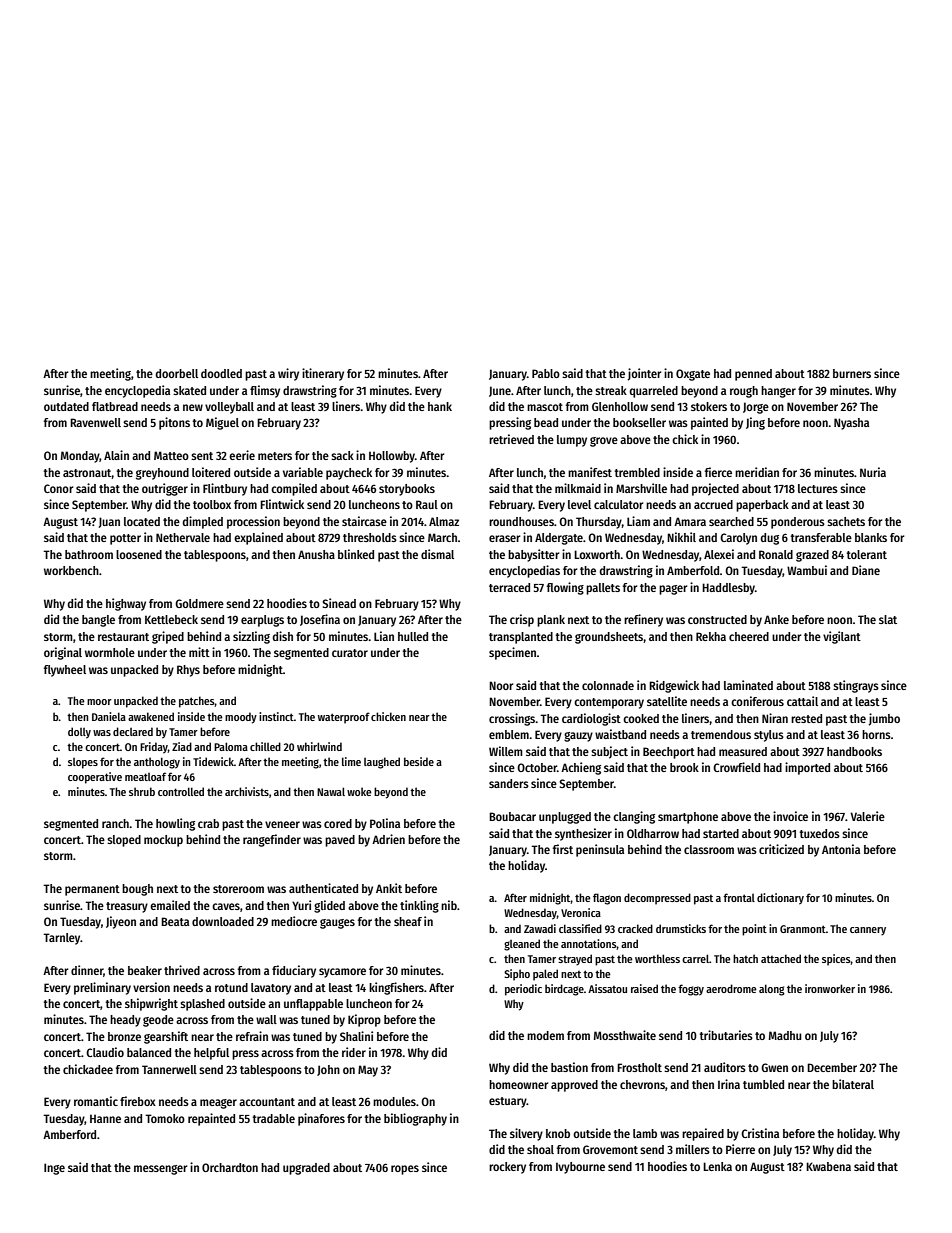  Describe the element at coordinates (565, 818) in the screenshot. I see `unplugged` at that location.
